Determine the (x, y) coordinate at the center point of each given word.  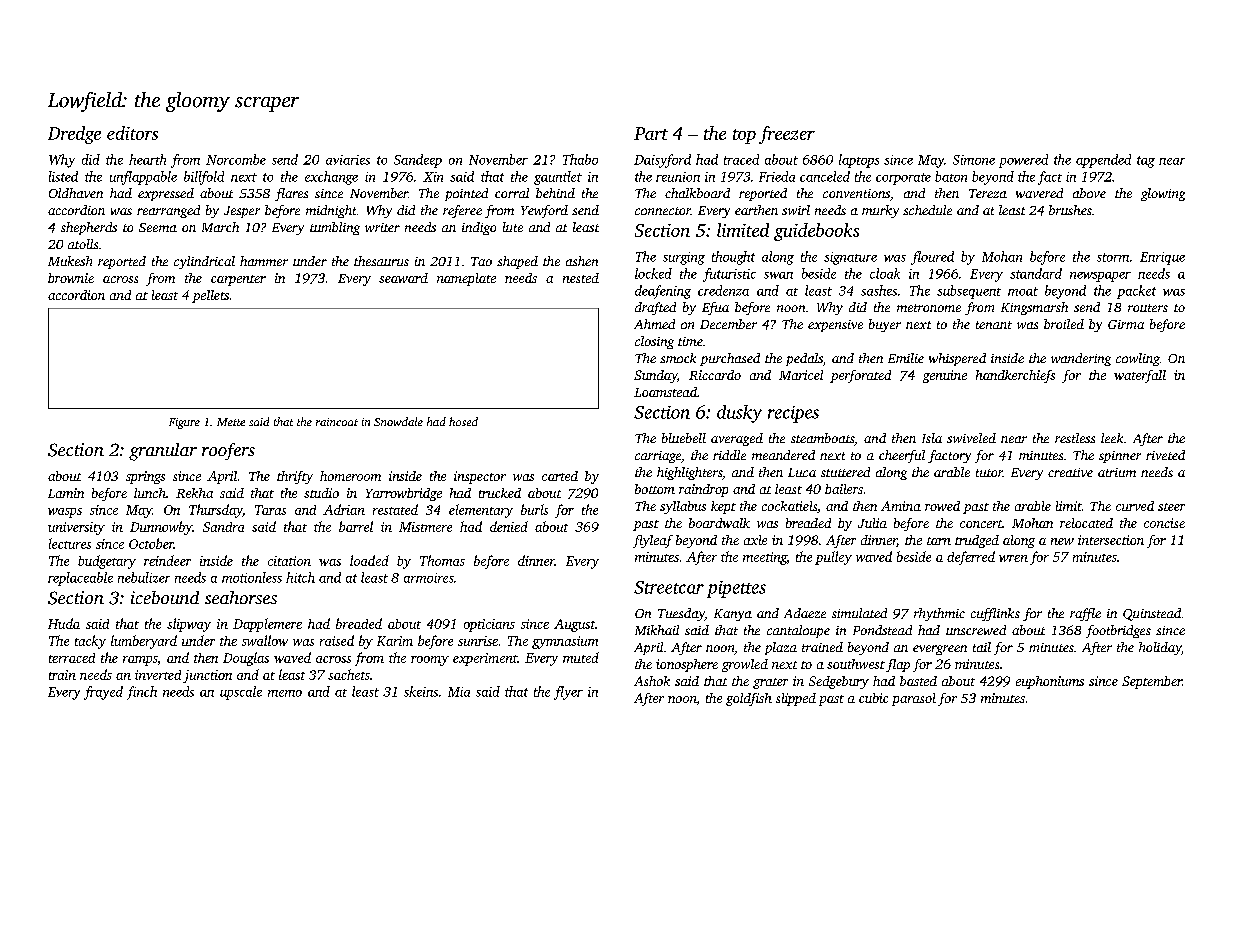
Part (651, 133)
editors (132, 133)
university (76, 528)
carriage (658, 457)
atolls (83, 244)
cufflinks (995, 614)
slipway (189, 625)
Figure (184, 423)
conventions (856, 193)
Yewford (544, 211)
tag (1146, 162)
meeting (765, 558)
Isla (932, 438)
